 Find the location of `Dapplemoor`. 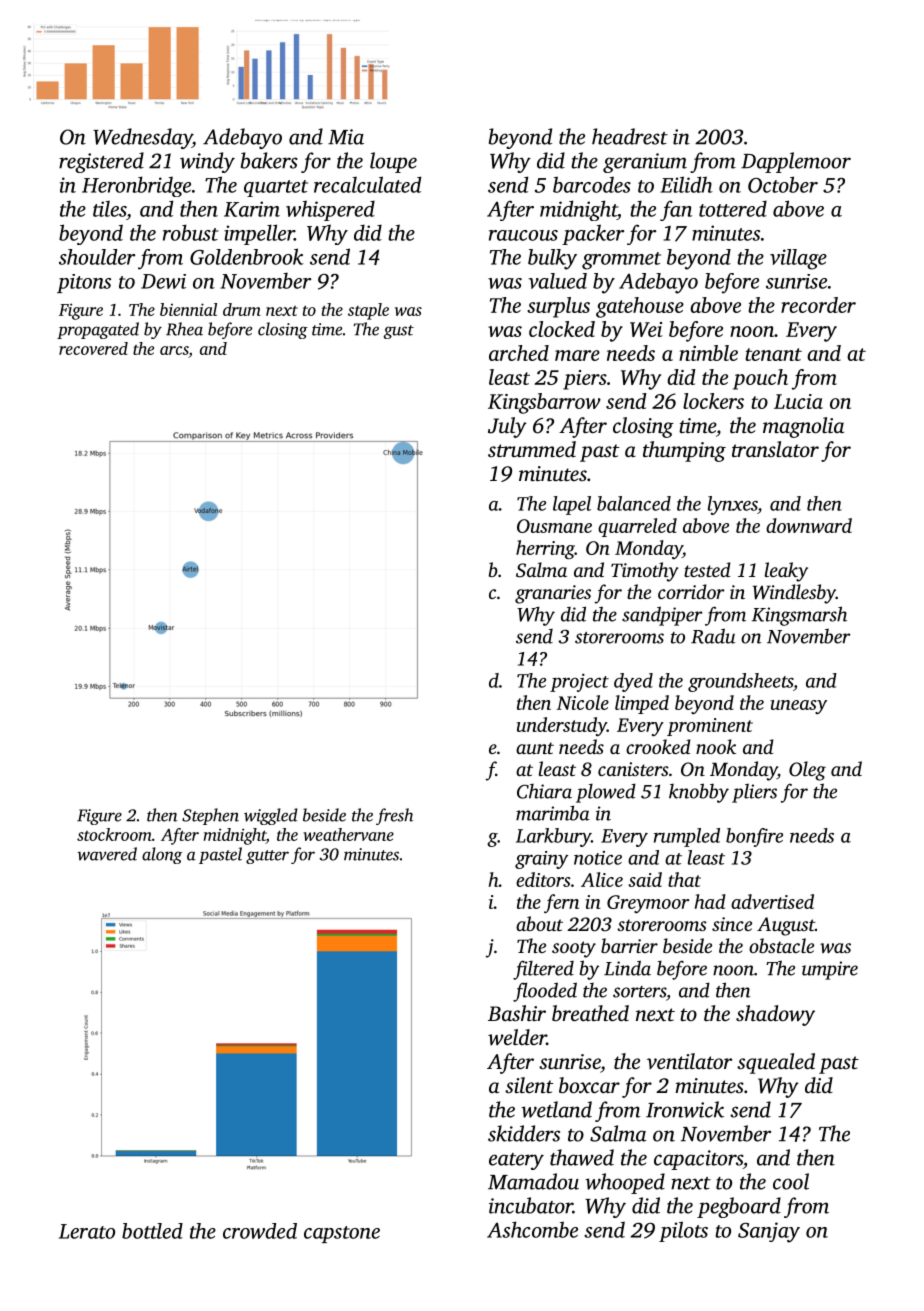

Dapplemoor is located at coordinates (796, 162).
